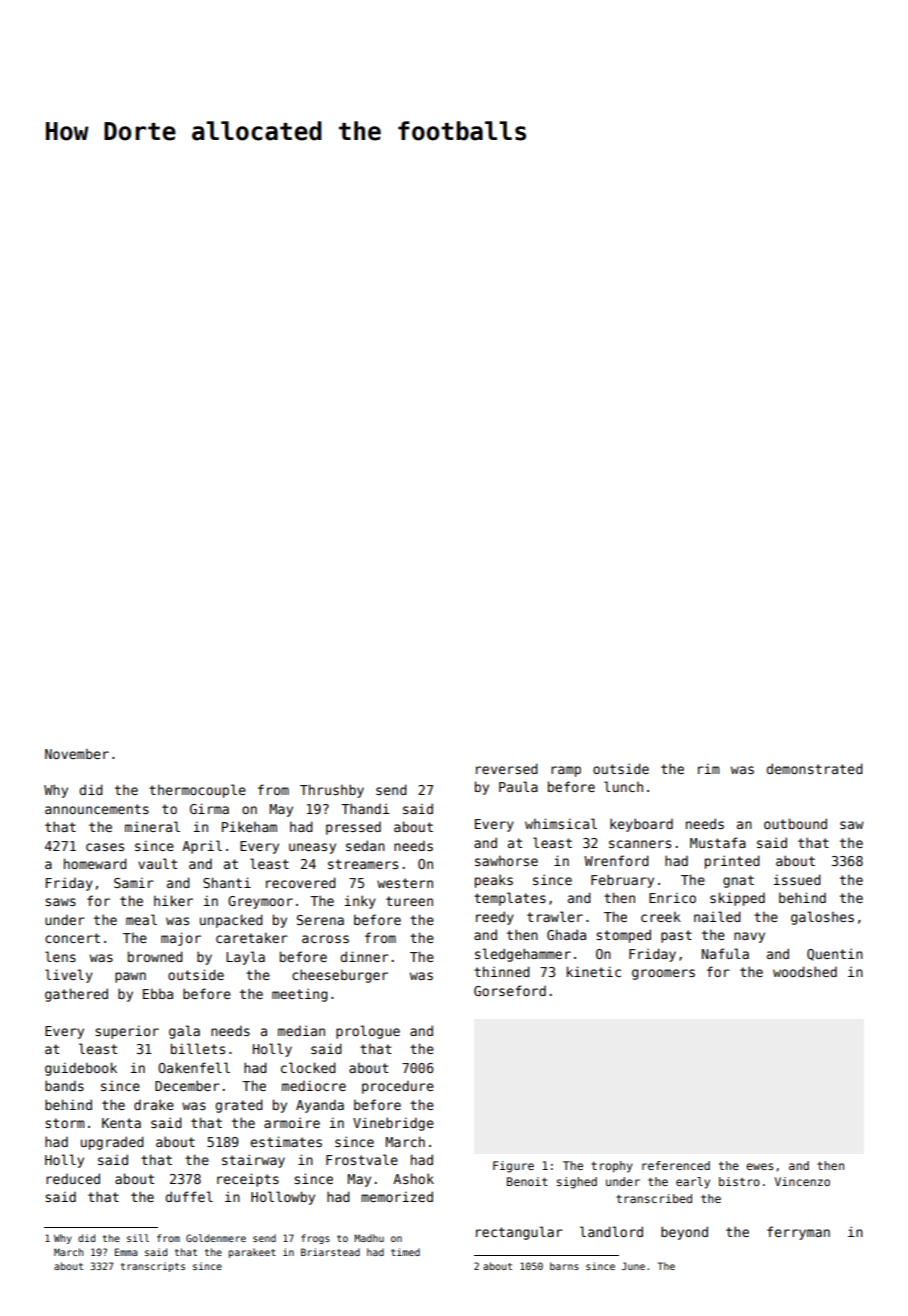 The width and height of the page is (908, 1316). I want to click on timed, so click(405, 1252).
